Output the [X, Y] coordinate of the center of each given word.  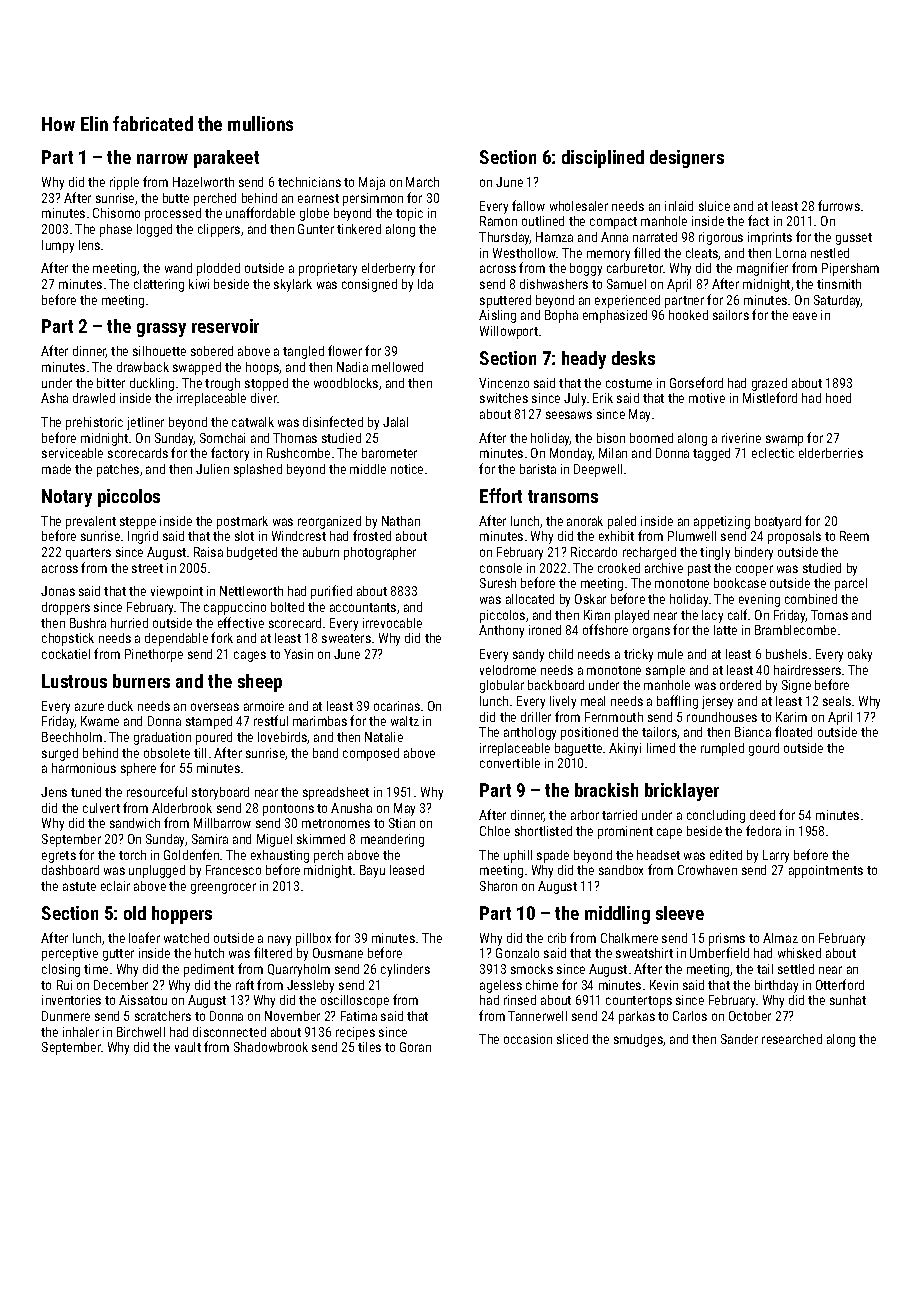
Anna [614, 237]
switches [504, 398]
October [750, 1016]
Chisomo [116, 213]
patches [118, 470]
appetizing [722, 522]
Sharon [498, 886]
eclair [115, 886]
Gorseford [696, 382]
